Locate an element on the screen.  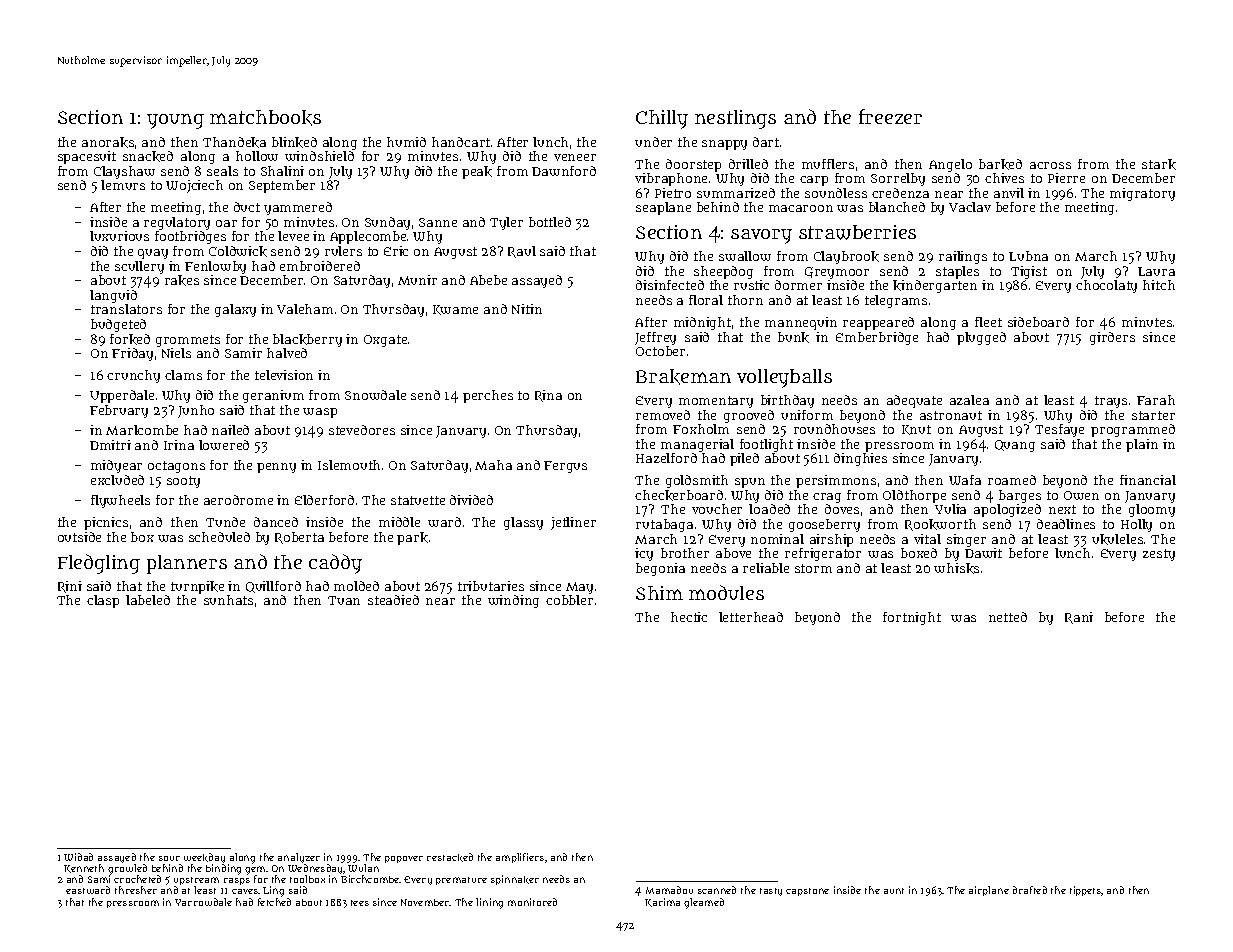
winding is located at coordinates (513, 601).
